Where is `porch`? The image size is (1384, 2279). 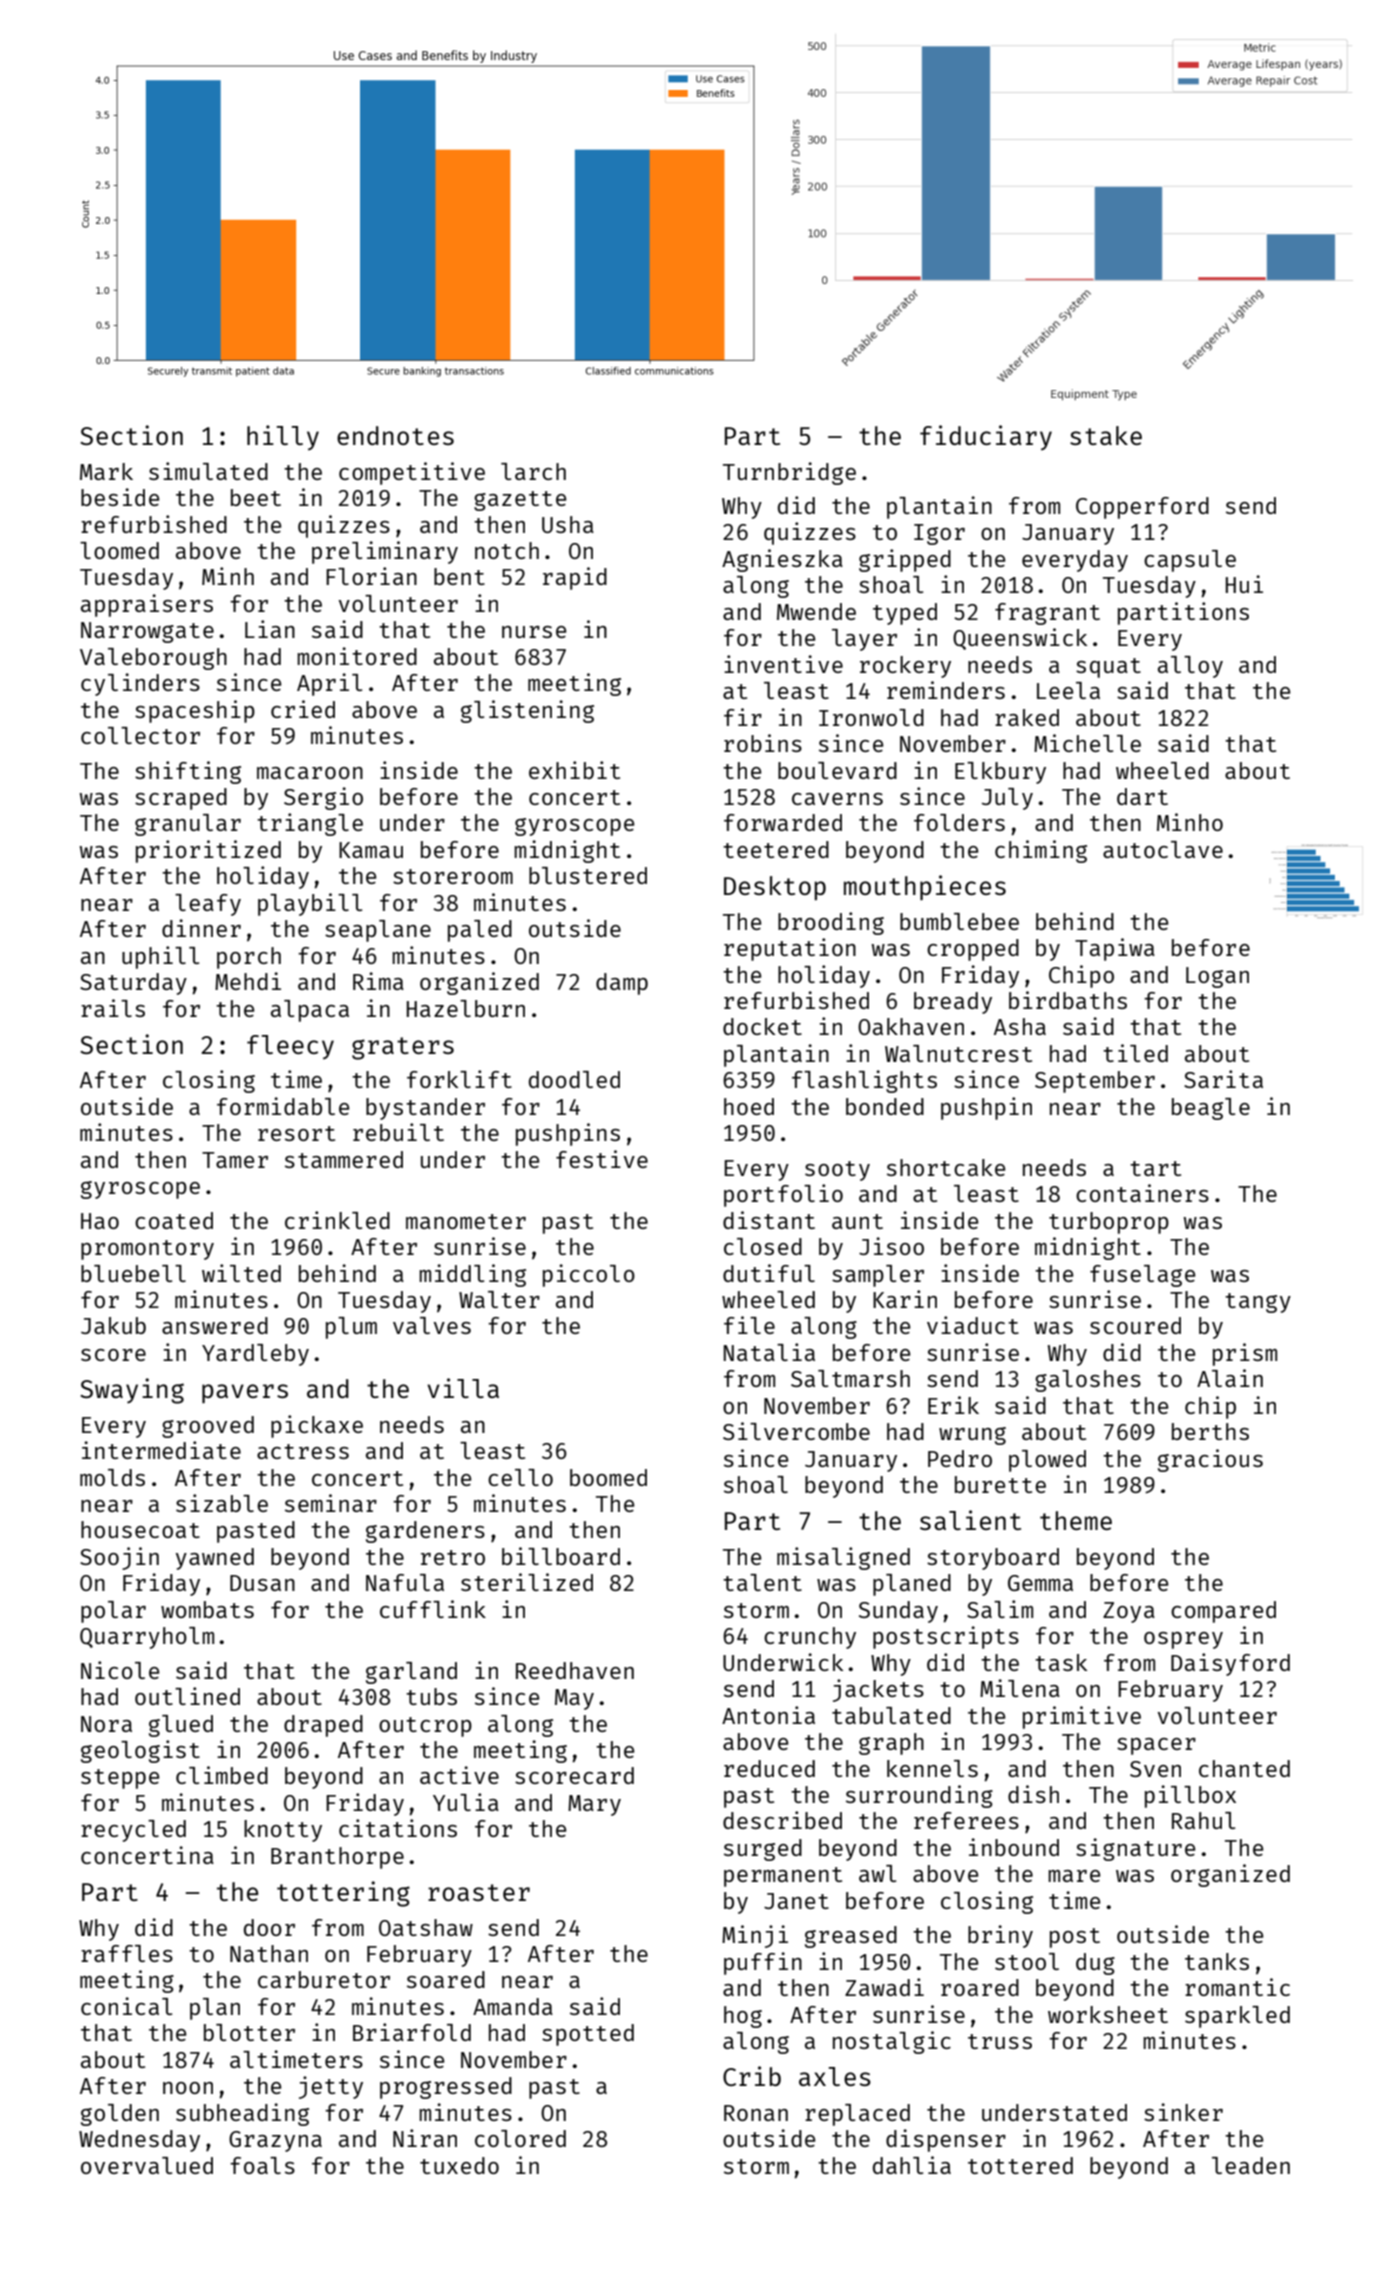
porch is located at coordinates (249, 958).
